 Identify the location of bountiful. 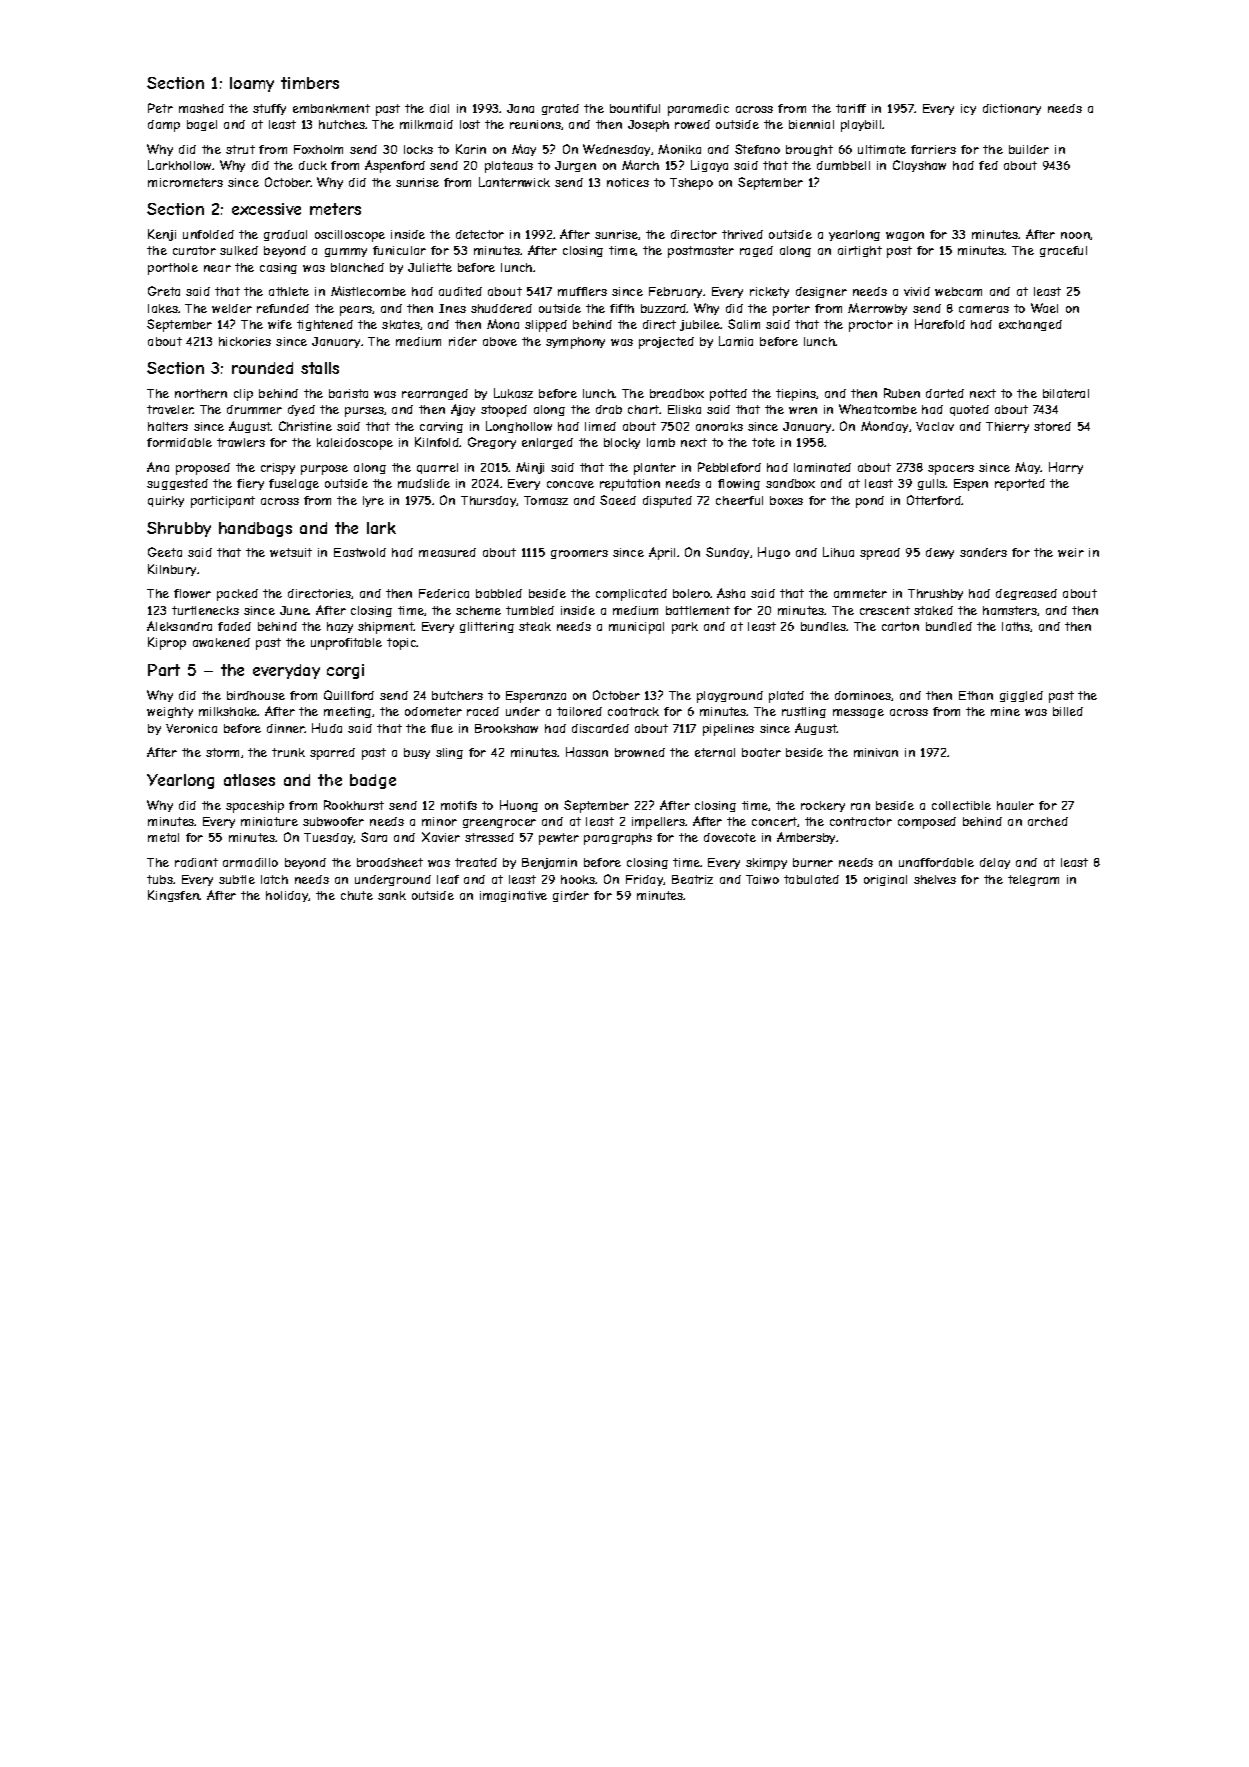
(635, 108).
